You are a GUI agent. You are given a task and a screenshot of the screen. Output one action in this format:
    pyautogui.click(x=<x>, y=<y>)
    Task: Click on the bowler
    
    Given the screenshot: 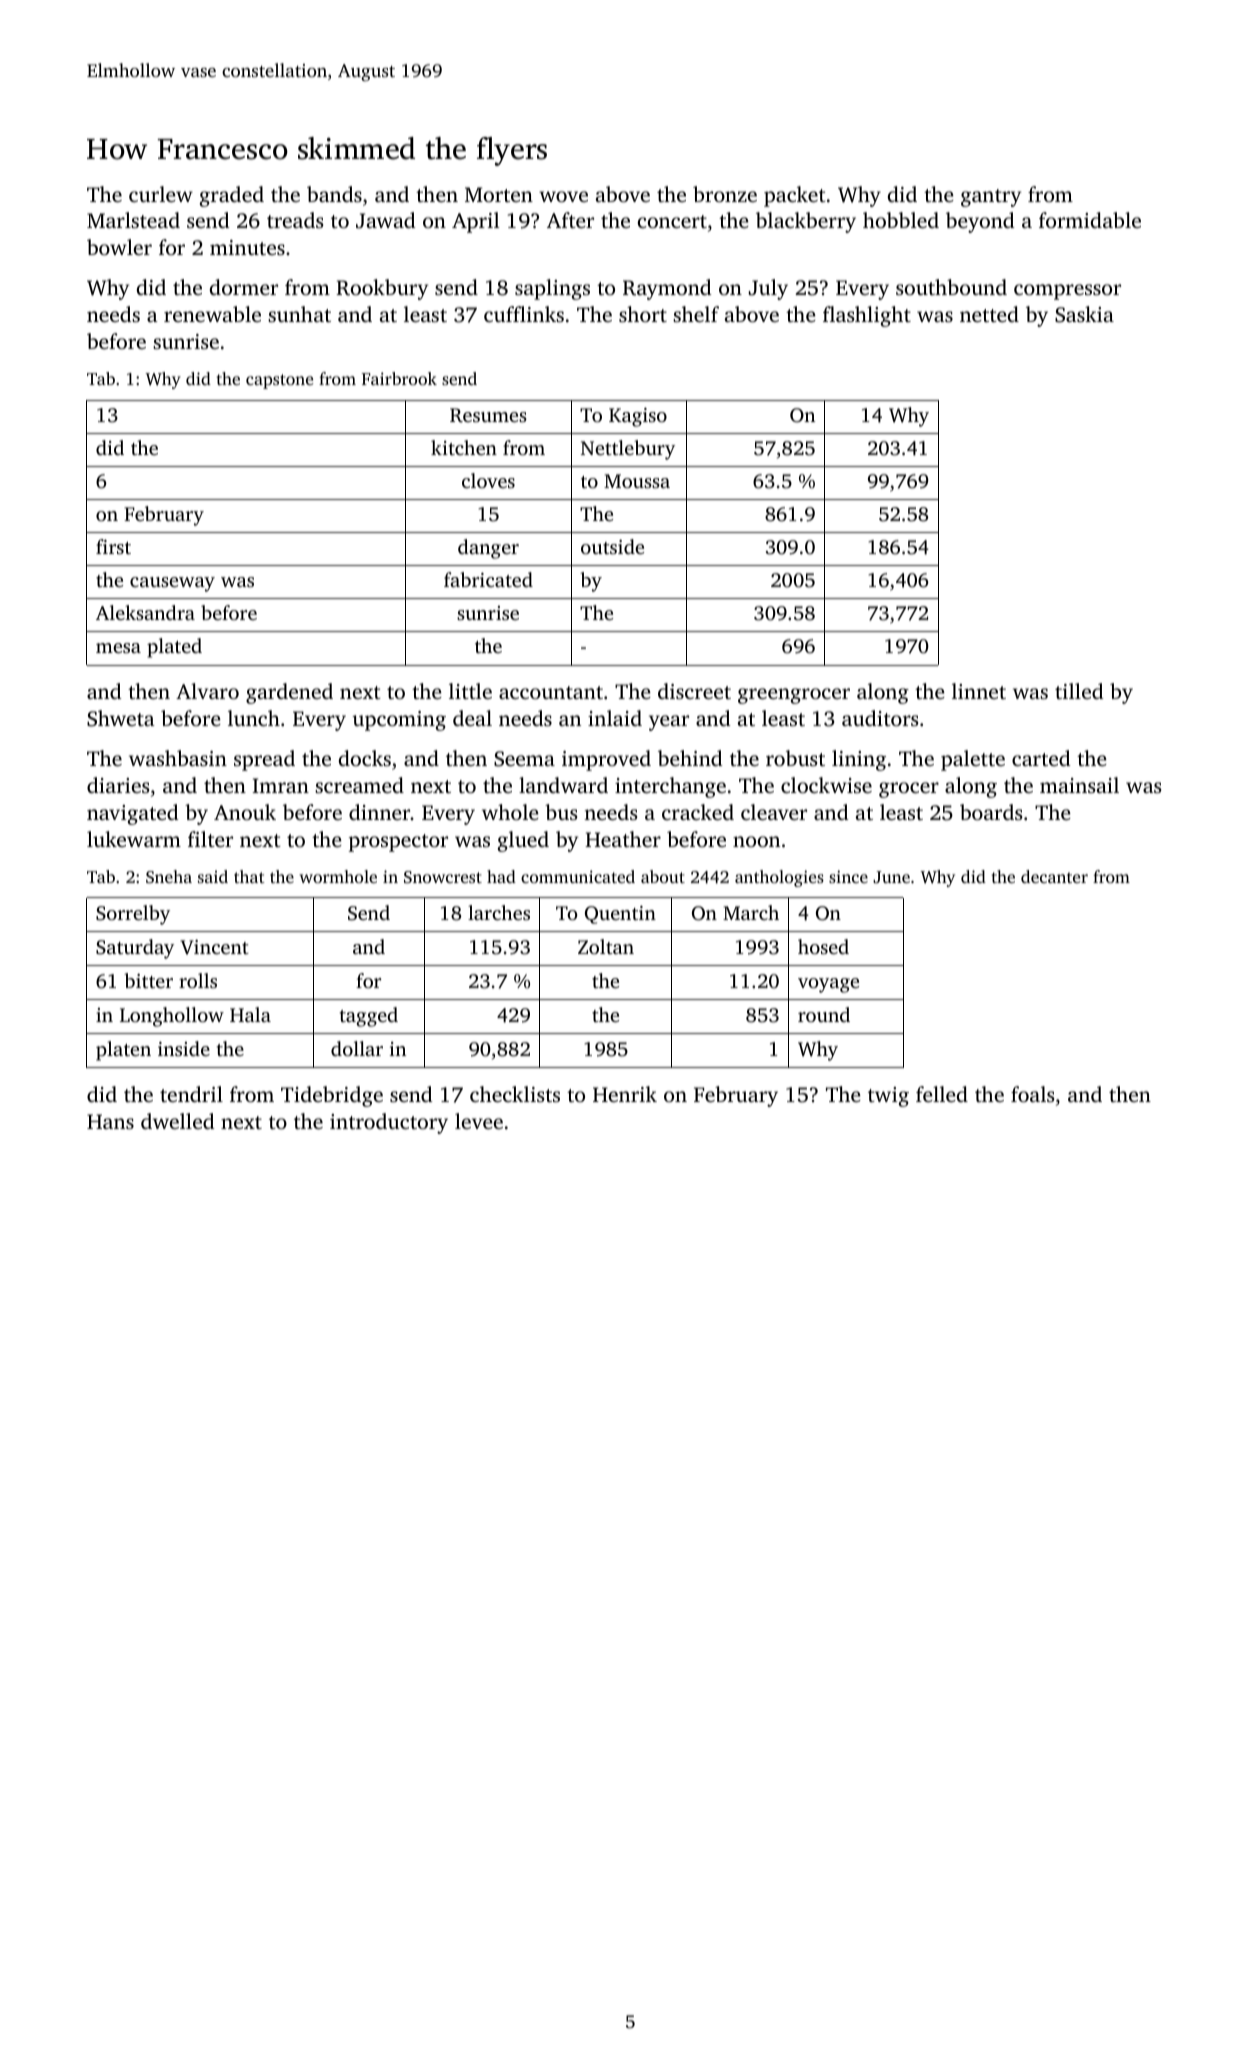 What is the action you would take?
    pyautogui.click(x=119, y=247)
